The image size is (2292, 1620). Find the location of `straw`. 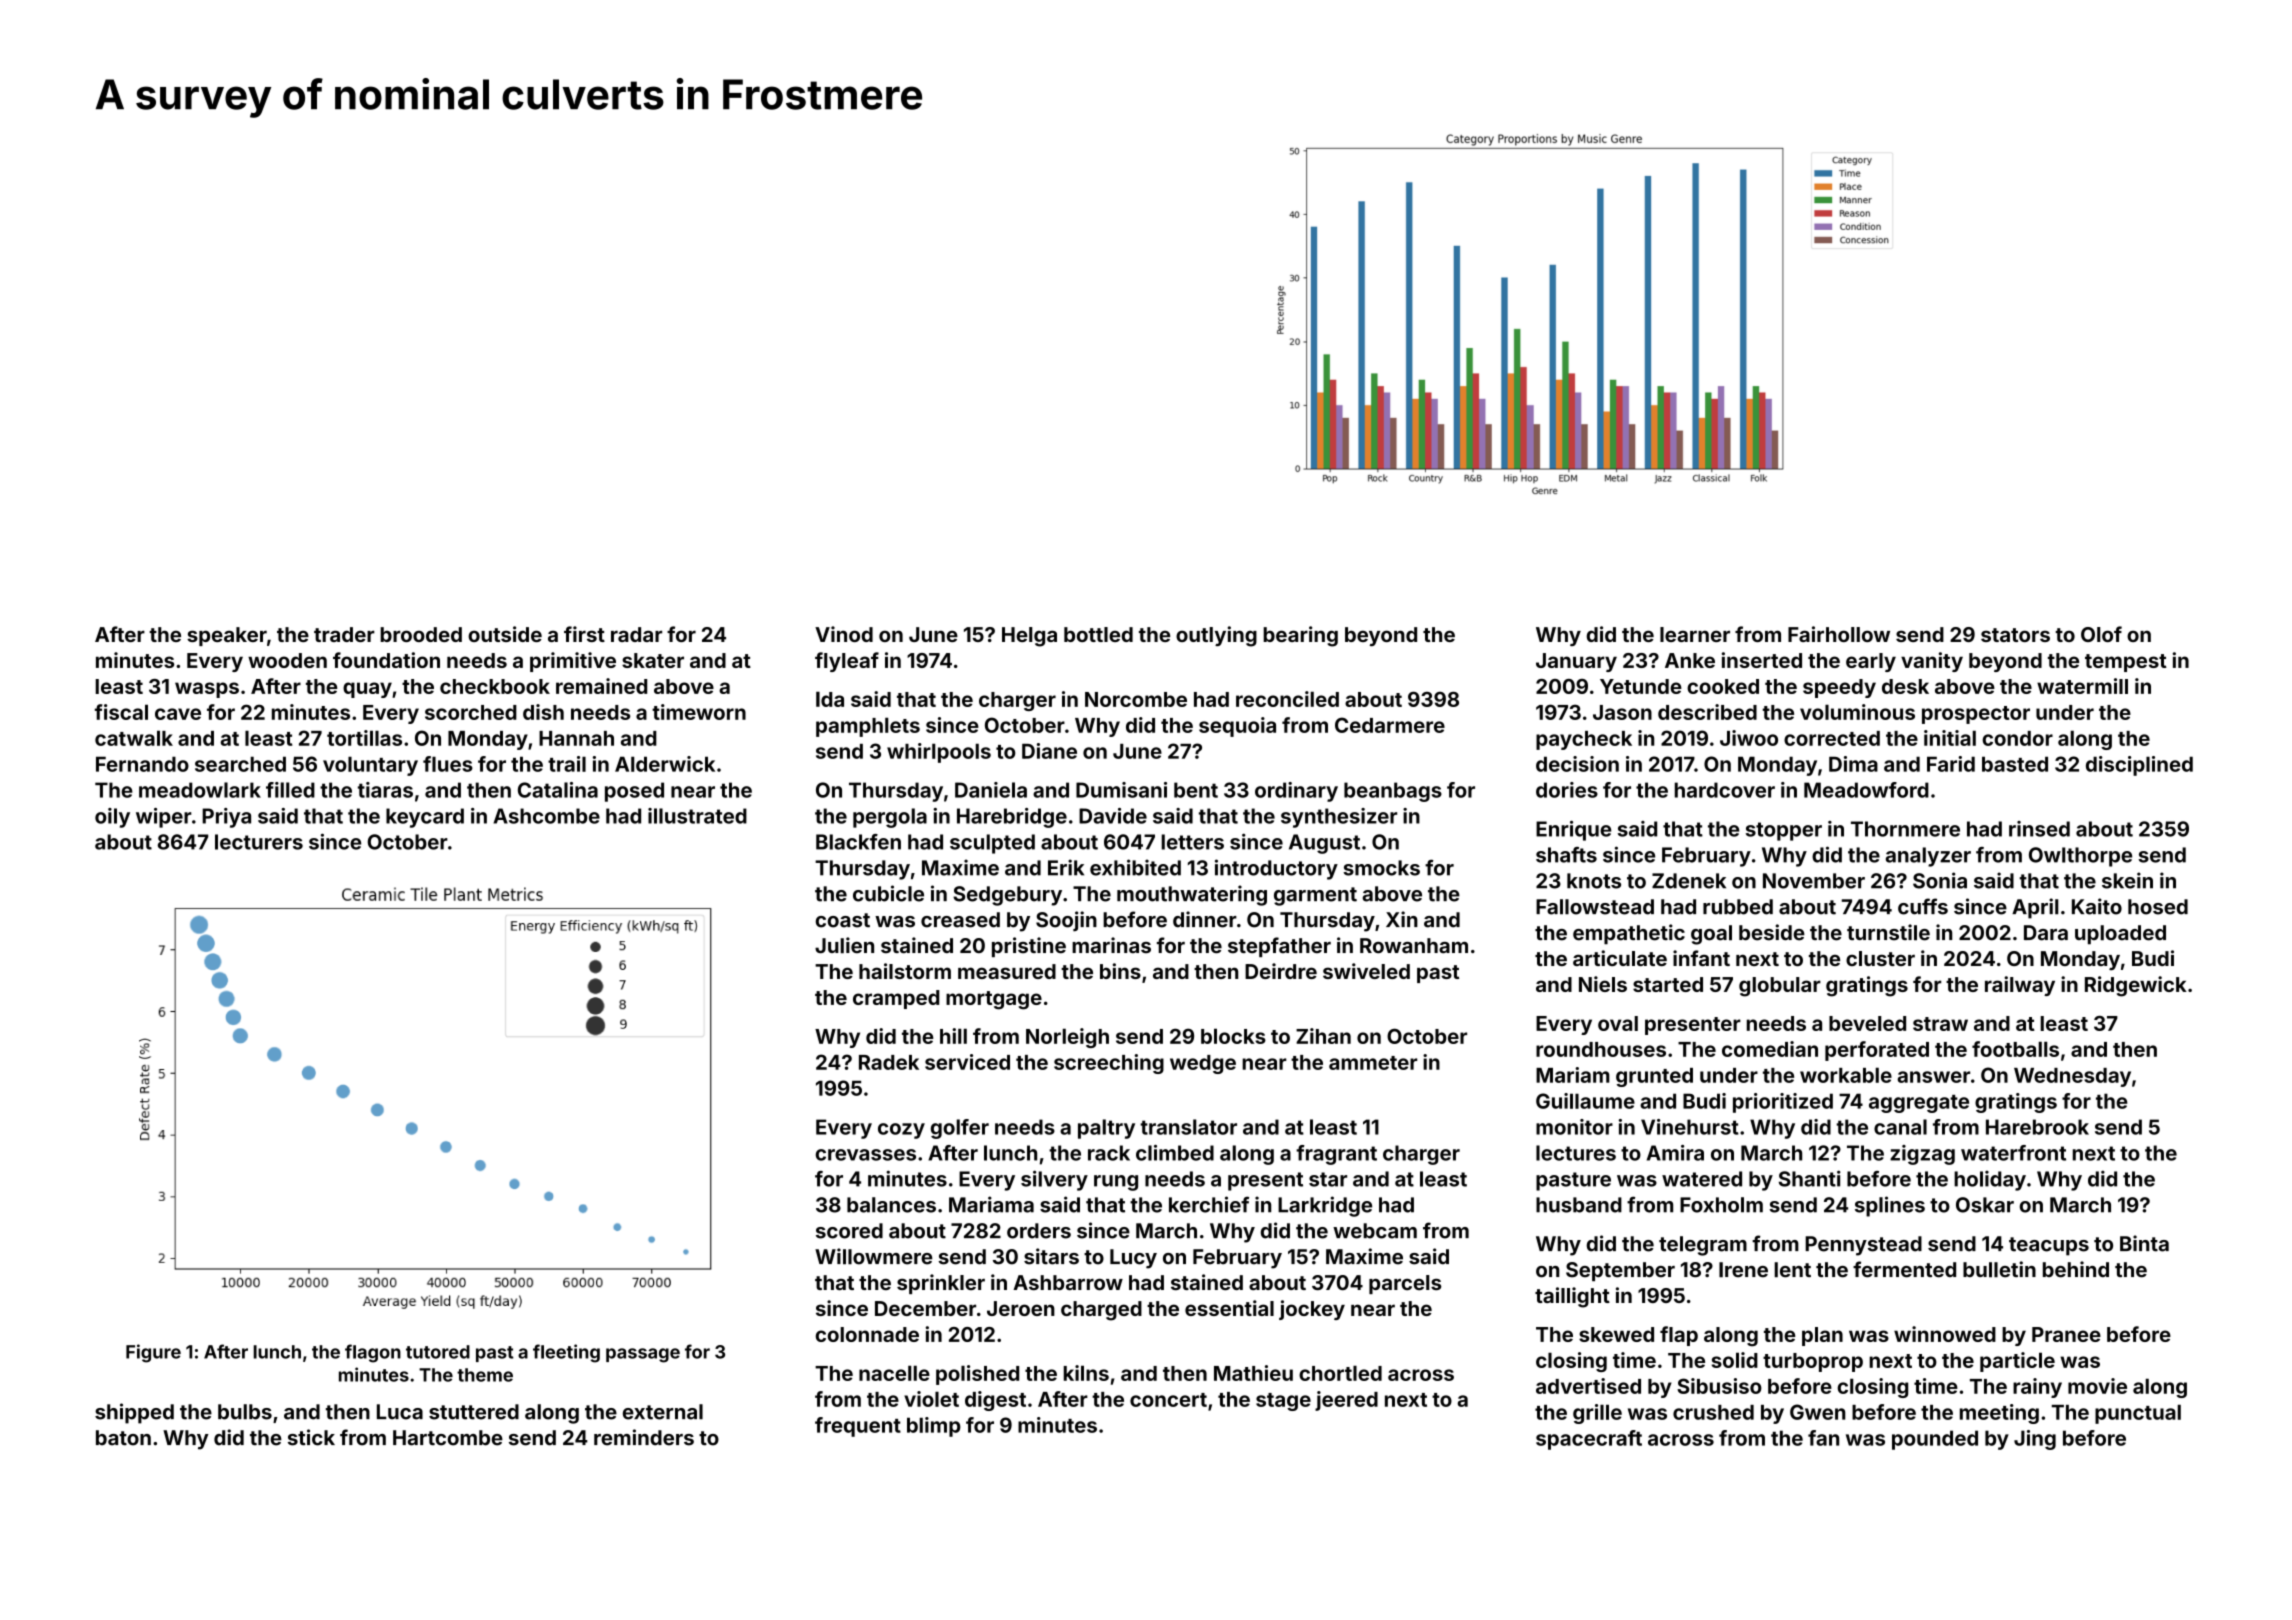

straw is located at coordinates (1940, 1024).
